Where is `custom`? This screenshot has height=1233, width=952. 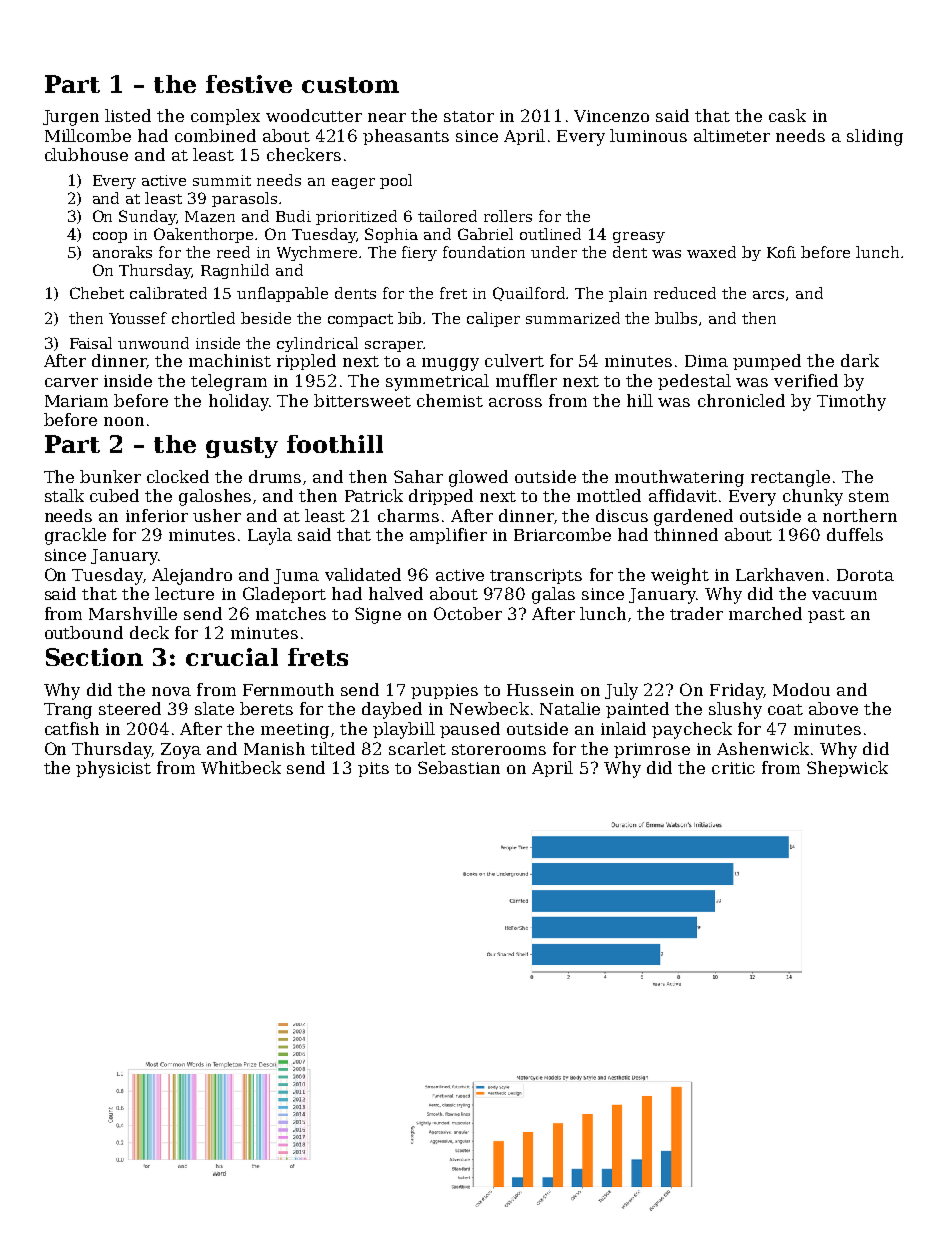 custom is located at coordinates (350, 85).
